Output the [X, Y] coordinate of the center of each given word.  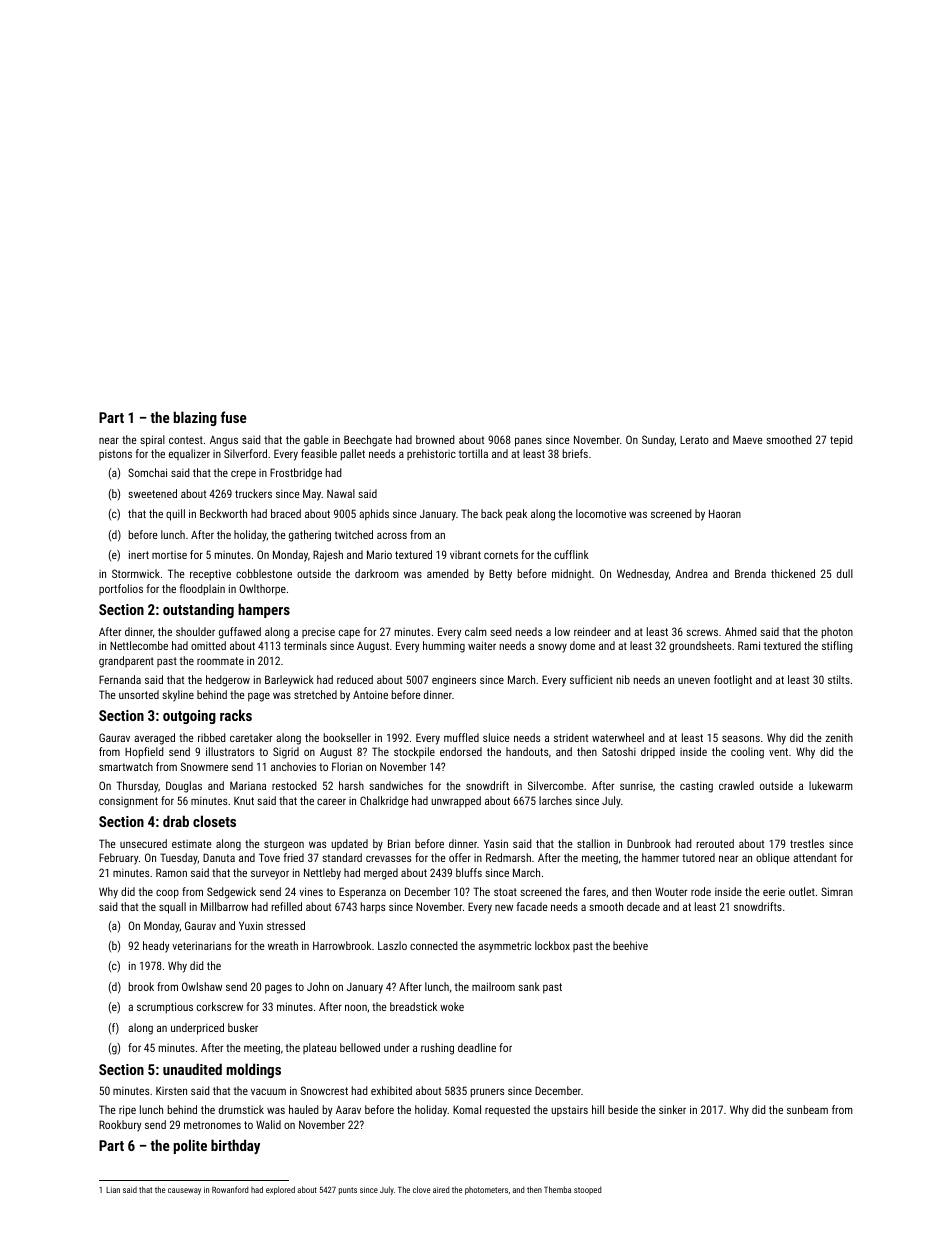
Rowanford [230, 1189]
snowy [552, 648]
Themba [557, 1189]
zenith [839, 737]
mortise [169, 555]
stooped [587, 1190]
